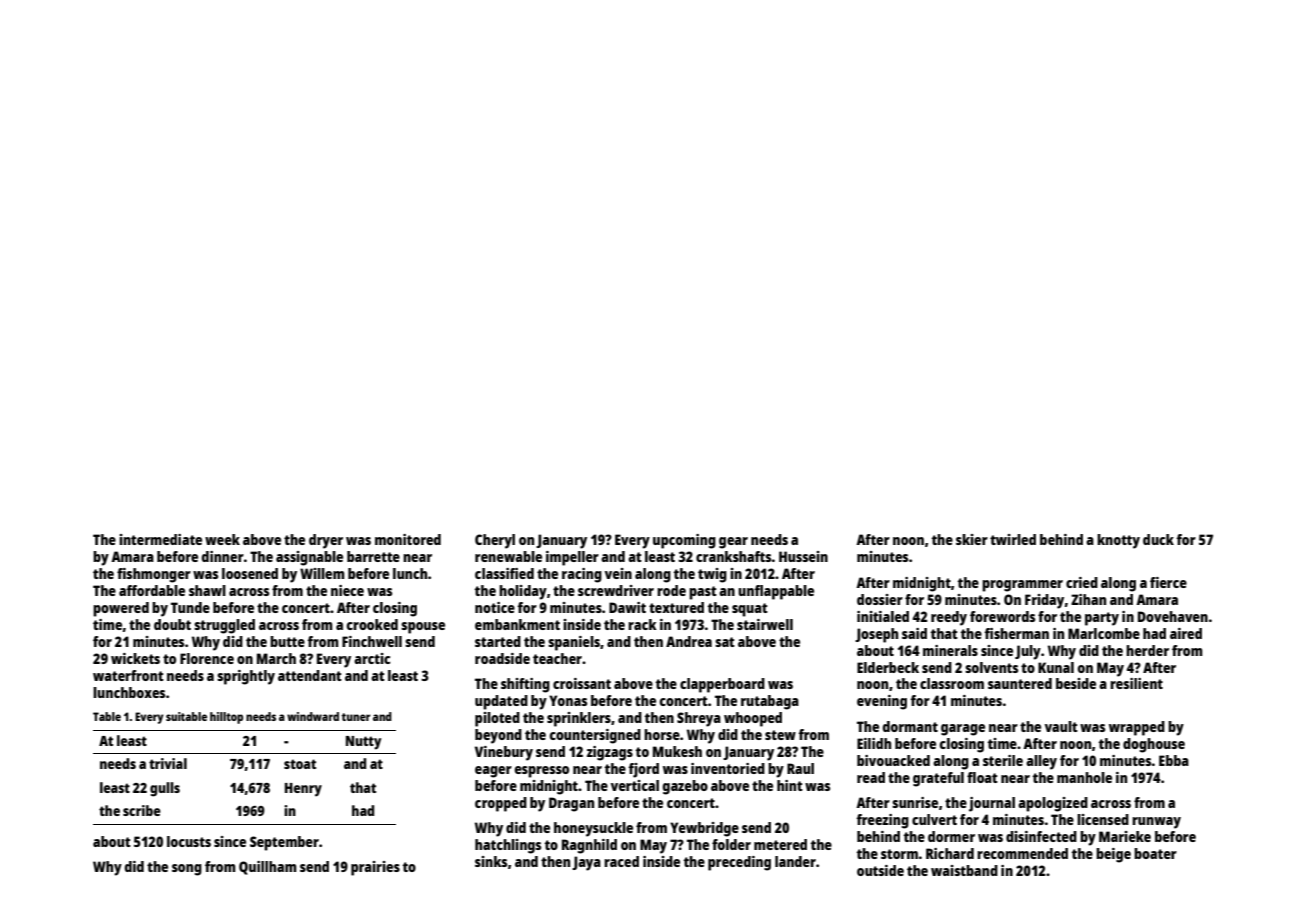 The width and height of the screenshot is (1308, 924). What do you see at coordinates (557, 658) in the screenshot?
I see `teacher` at bounding box center [557, 658].
